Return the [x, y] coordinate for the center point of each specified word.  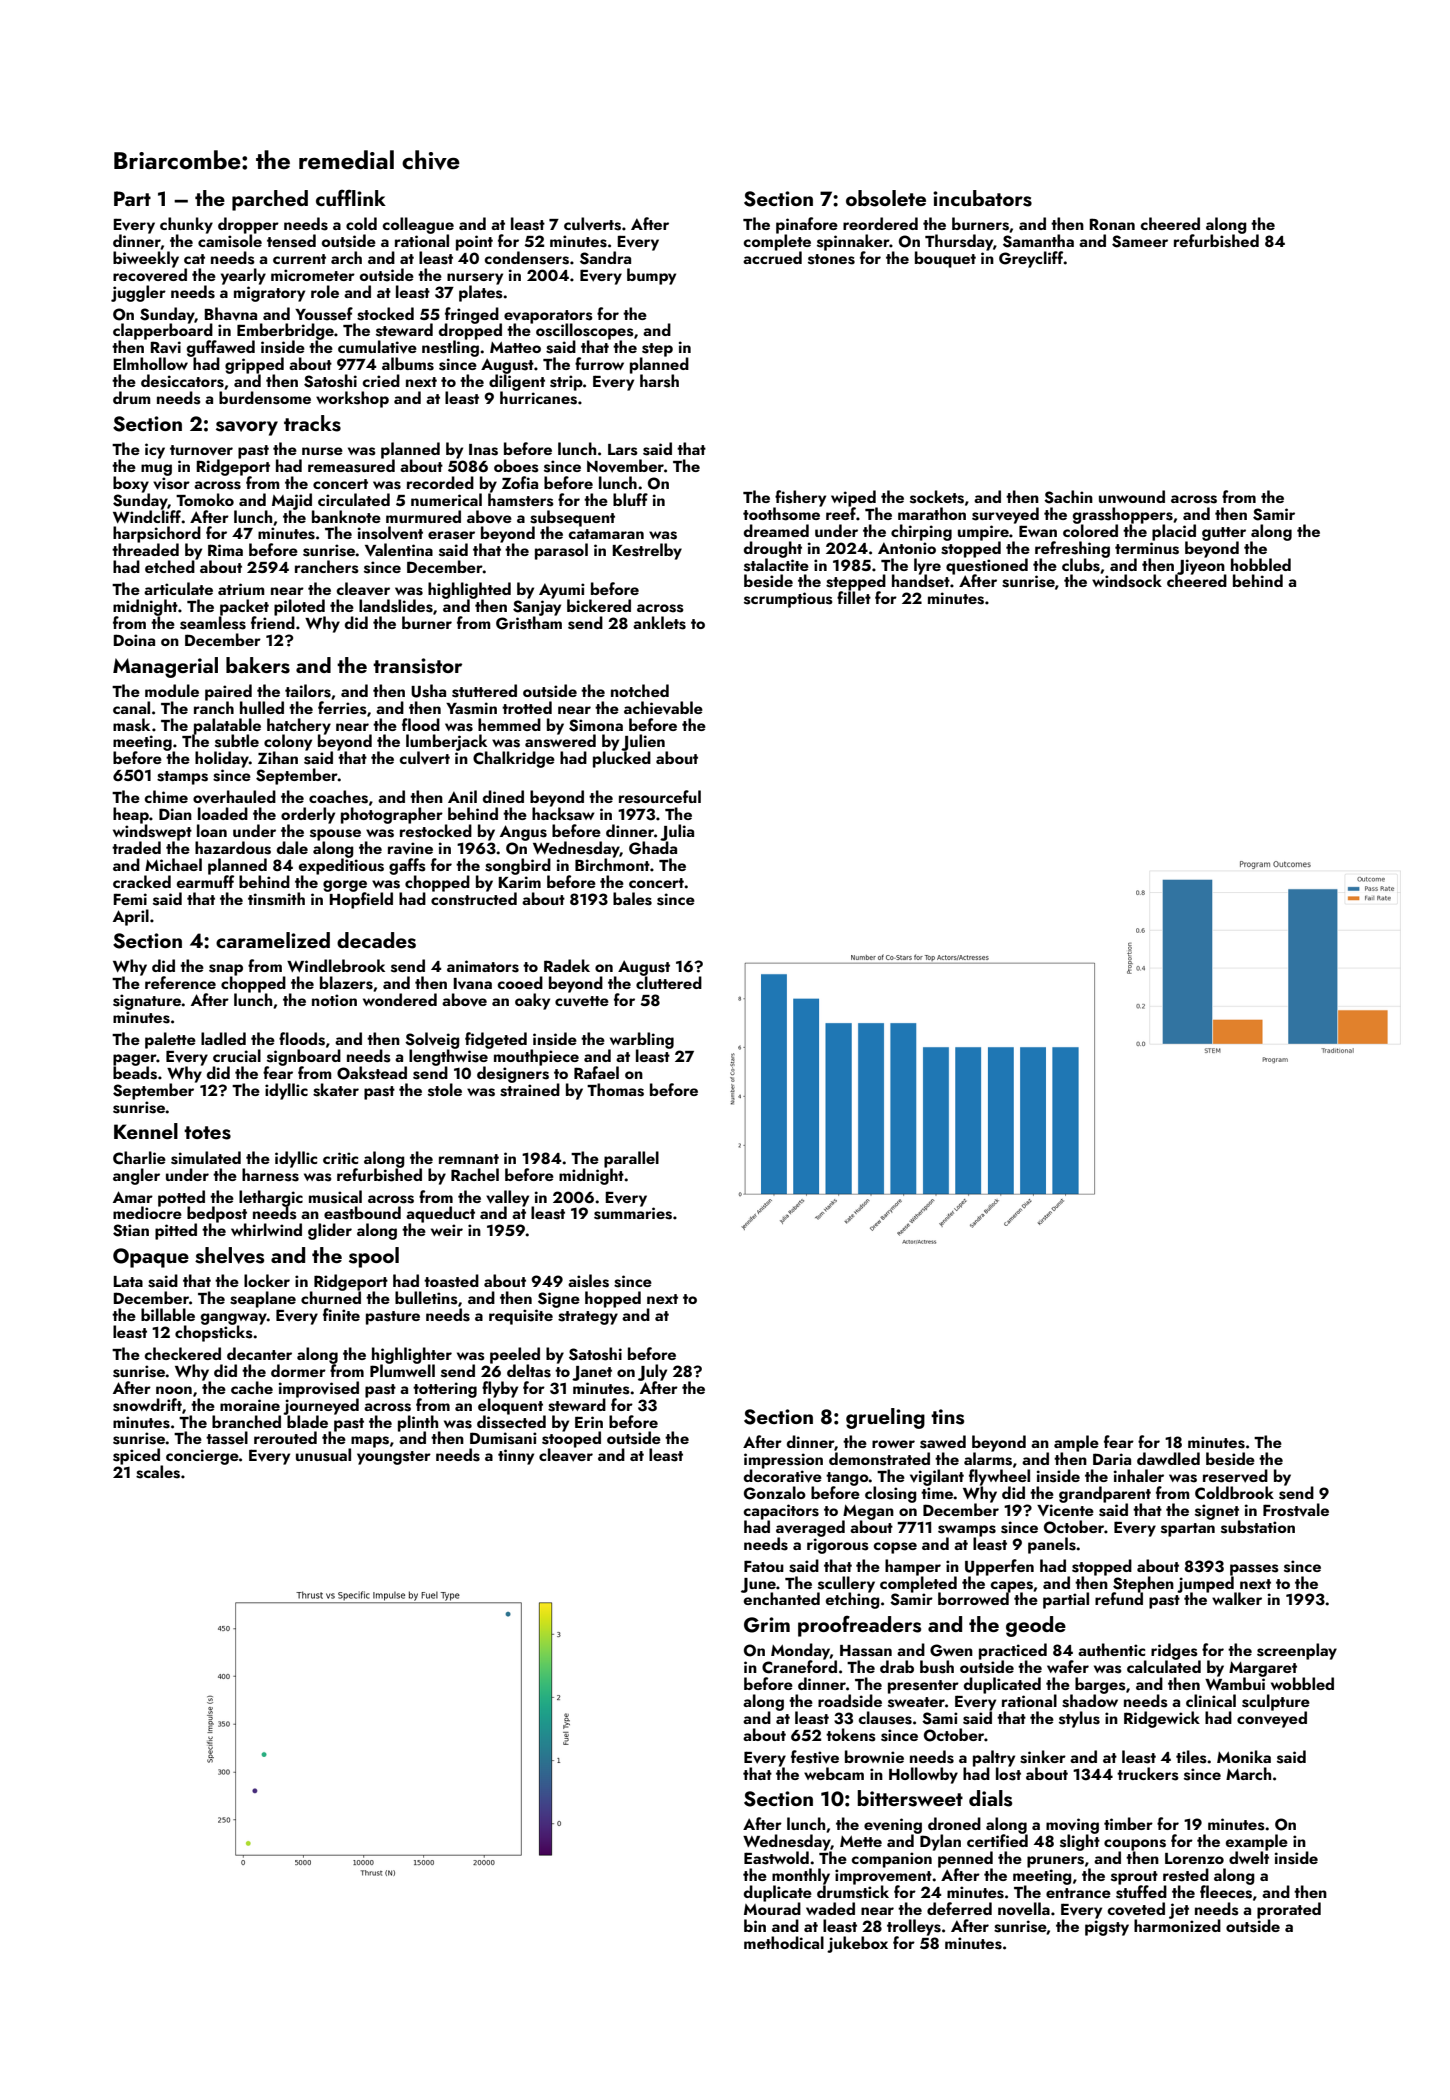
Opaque [151, 1258]
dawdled [1168, 1458]
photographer [392, 815]
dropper [248, 225]
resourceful [660, 797]
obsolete [886, 198]
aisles [588, 1281]
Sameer [1140, 241]
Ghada [653, 848]
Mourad [772, 1908]
